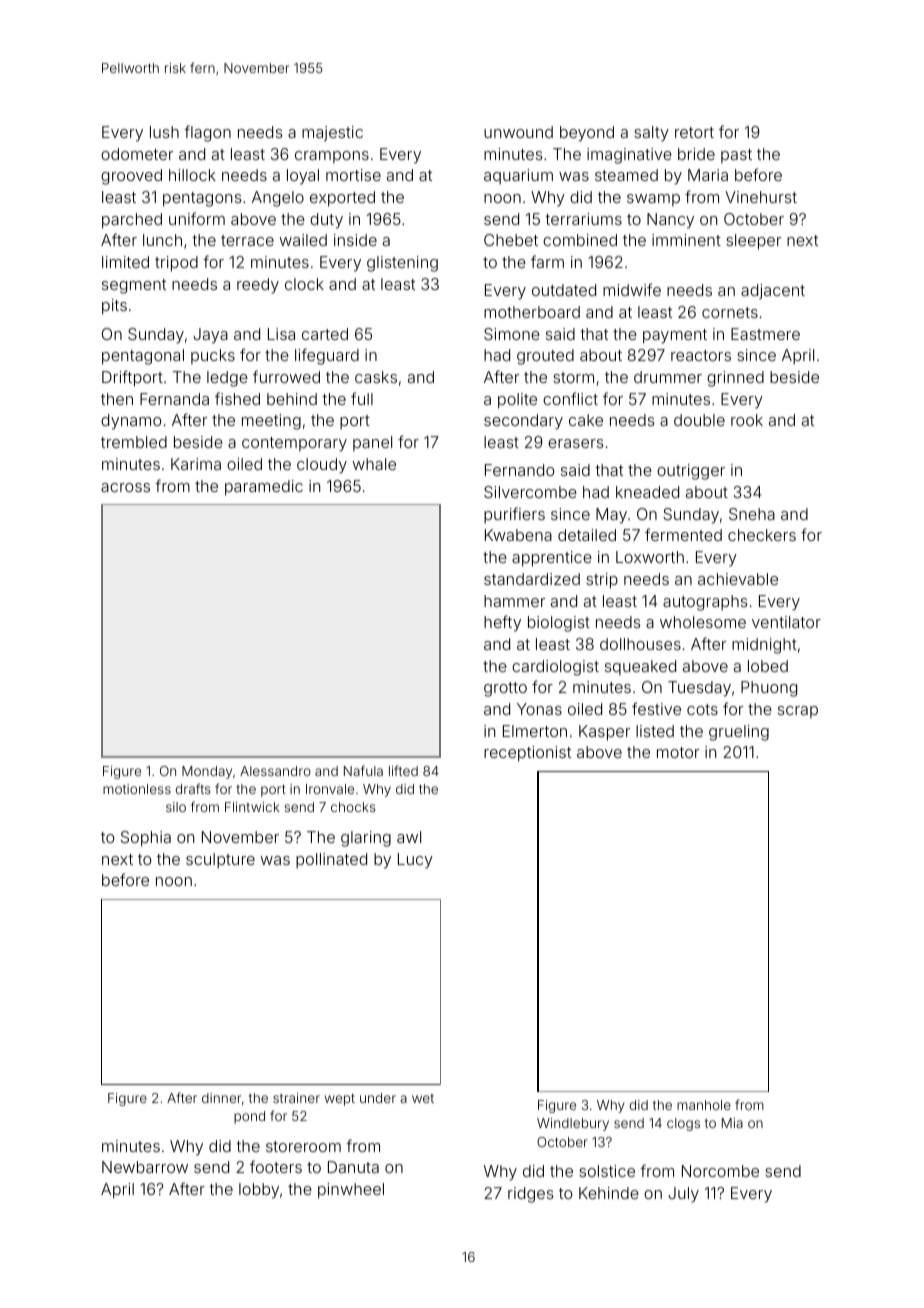  What do you see at coordinates (678, 752) in the page?
I see `motor` at bounding box center [678, 752].
